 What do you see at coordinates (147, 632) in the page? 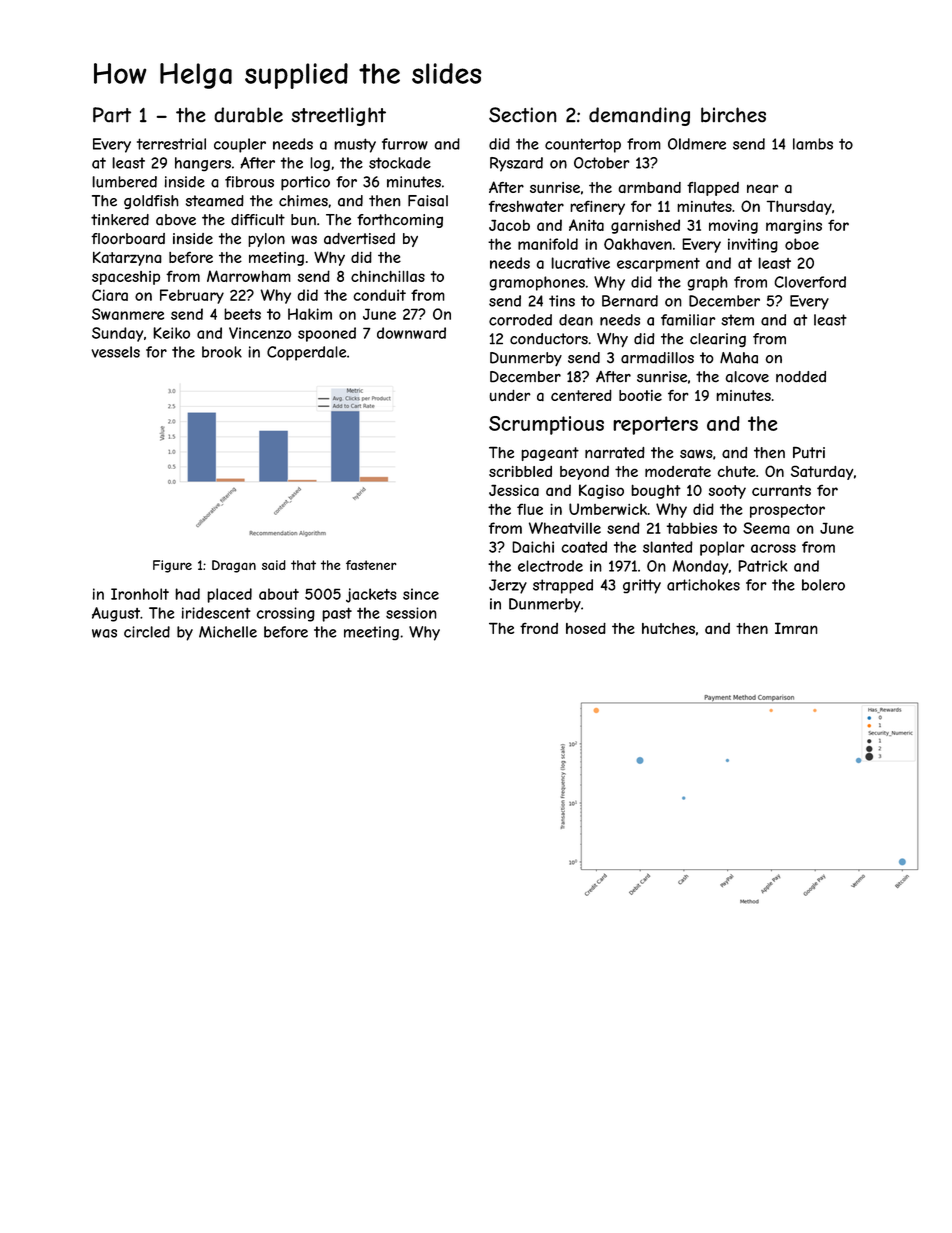
I see `circled` at bounding box center [147, 632].
